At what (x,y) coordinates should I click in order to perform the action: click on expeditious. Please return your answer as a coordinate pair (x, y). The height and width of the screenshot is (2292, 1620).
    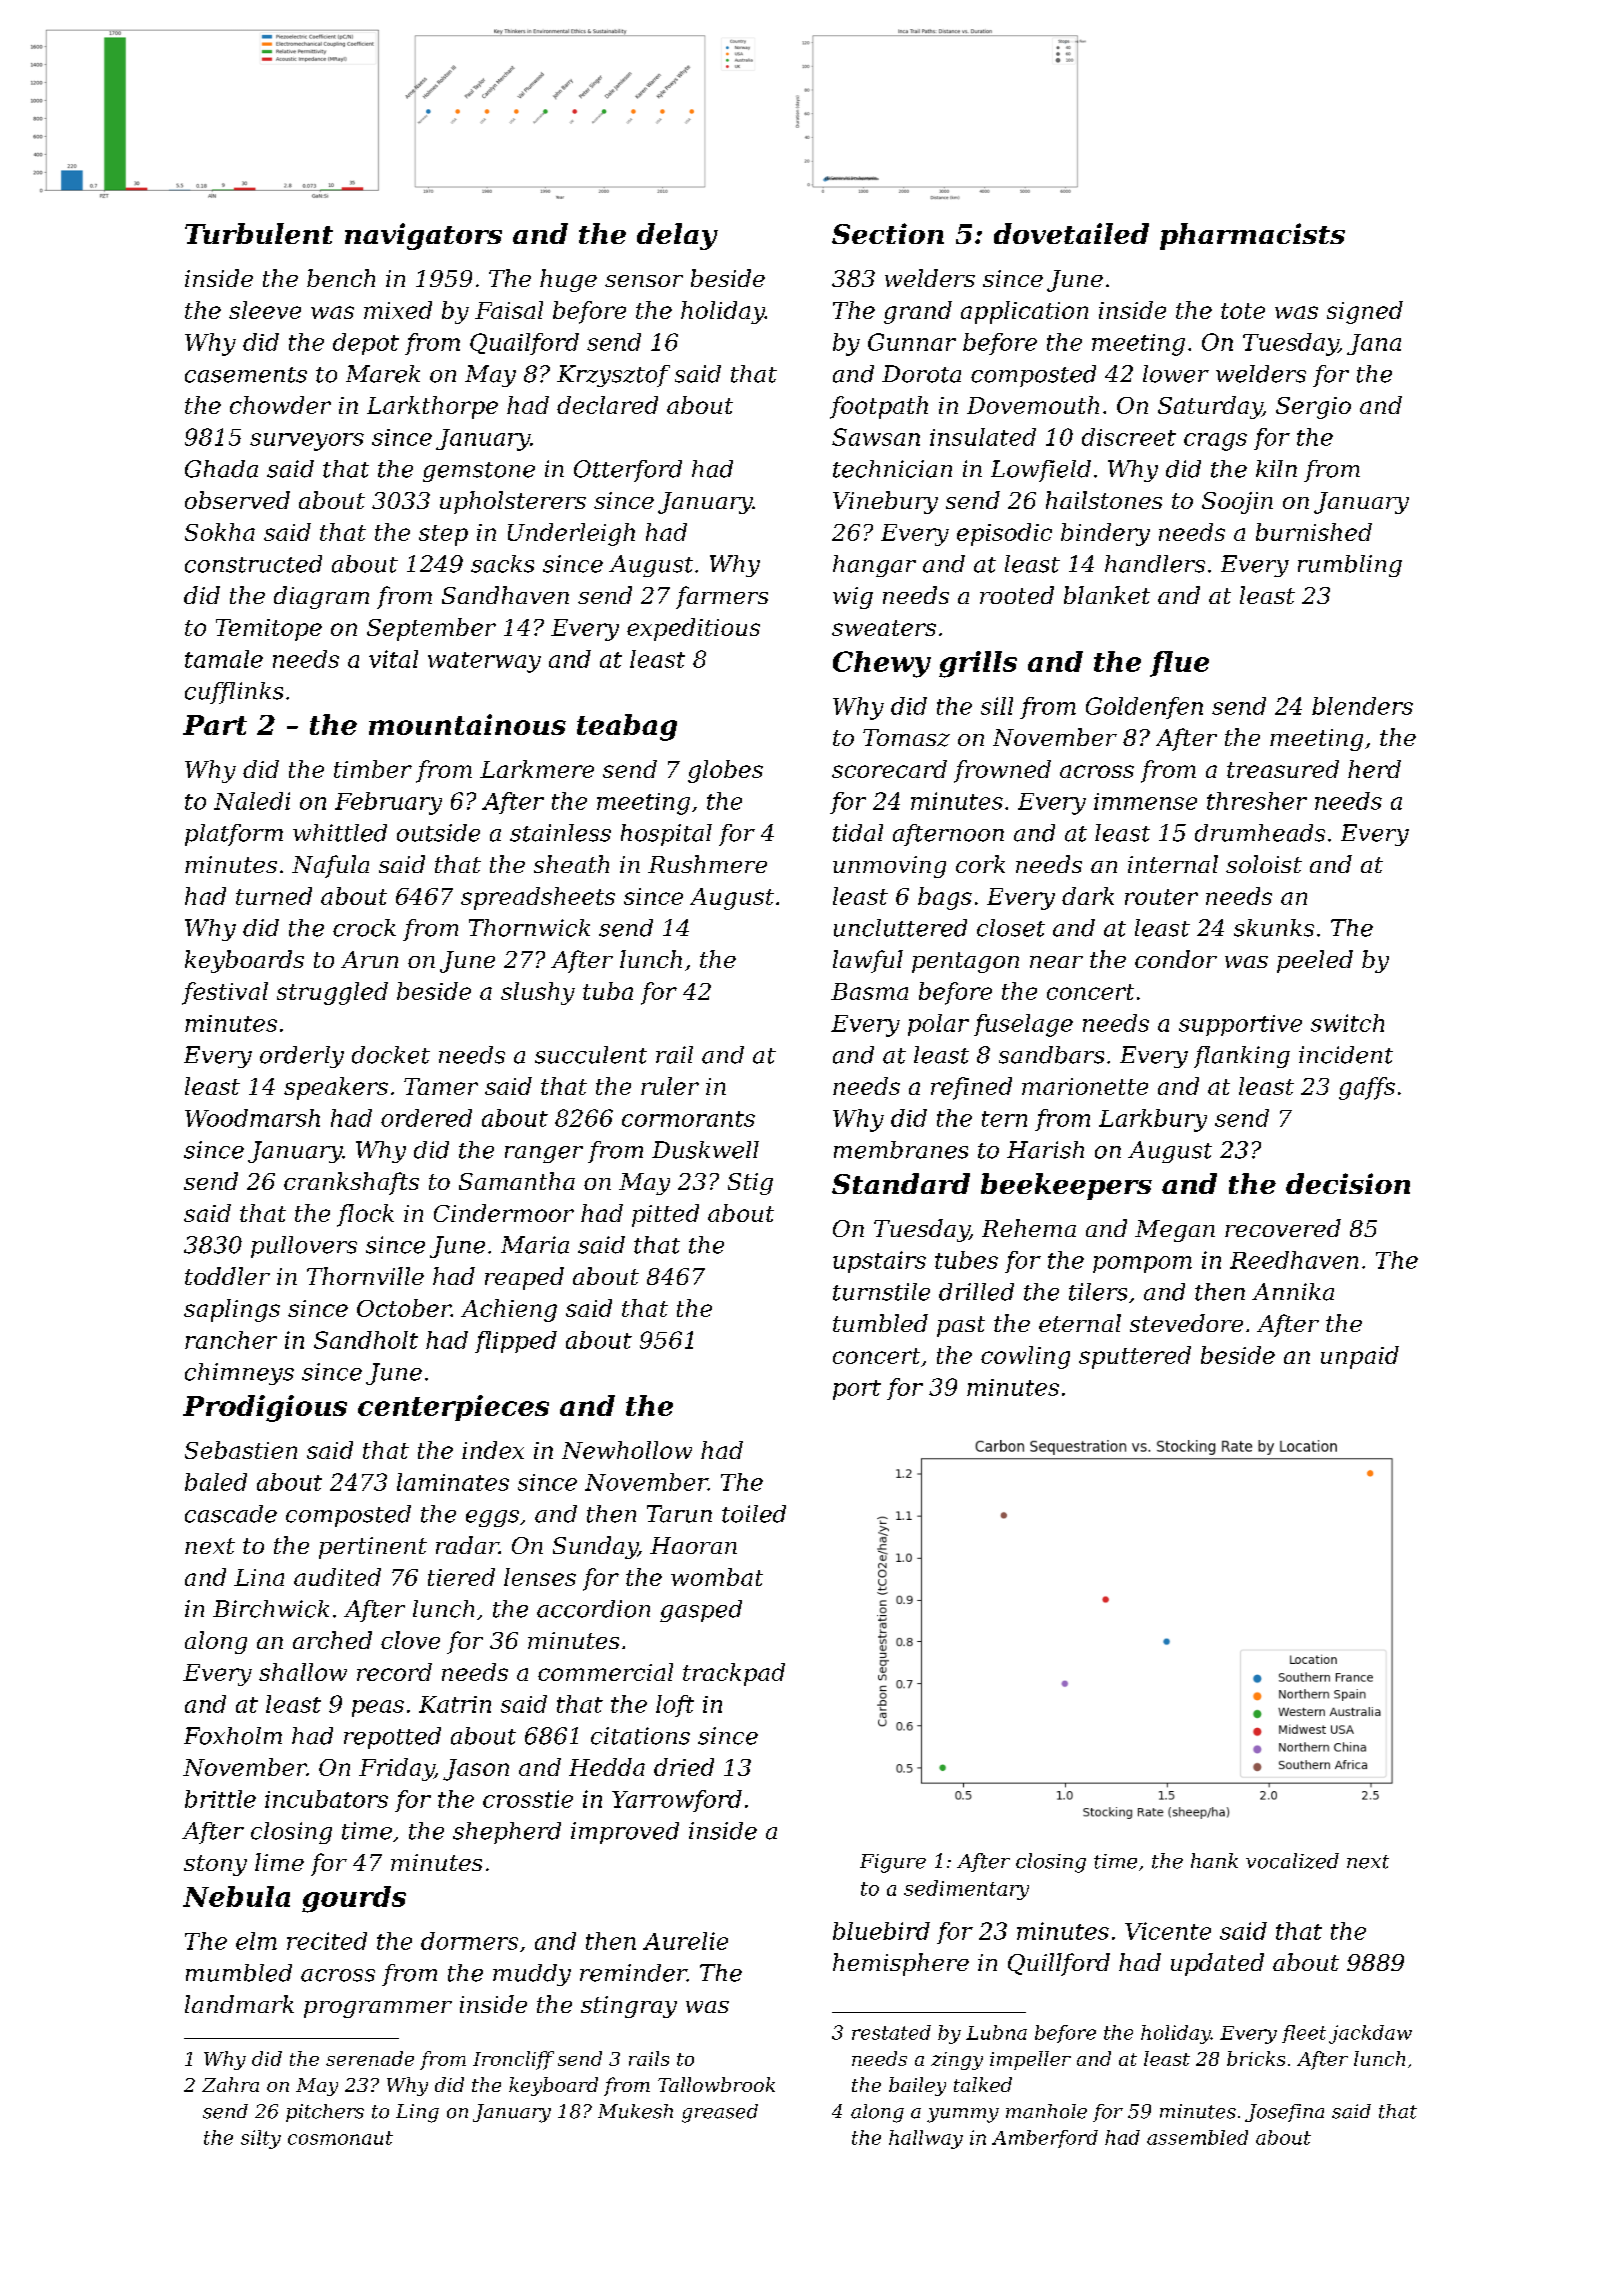
    Looking at the image, I should click on (693, 629).
